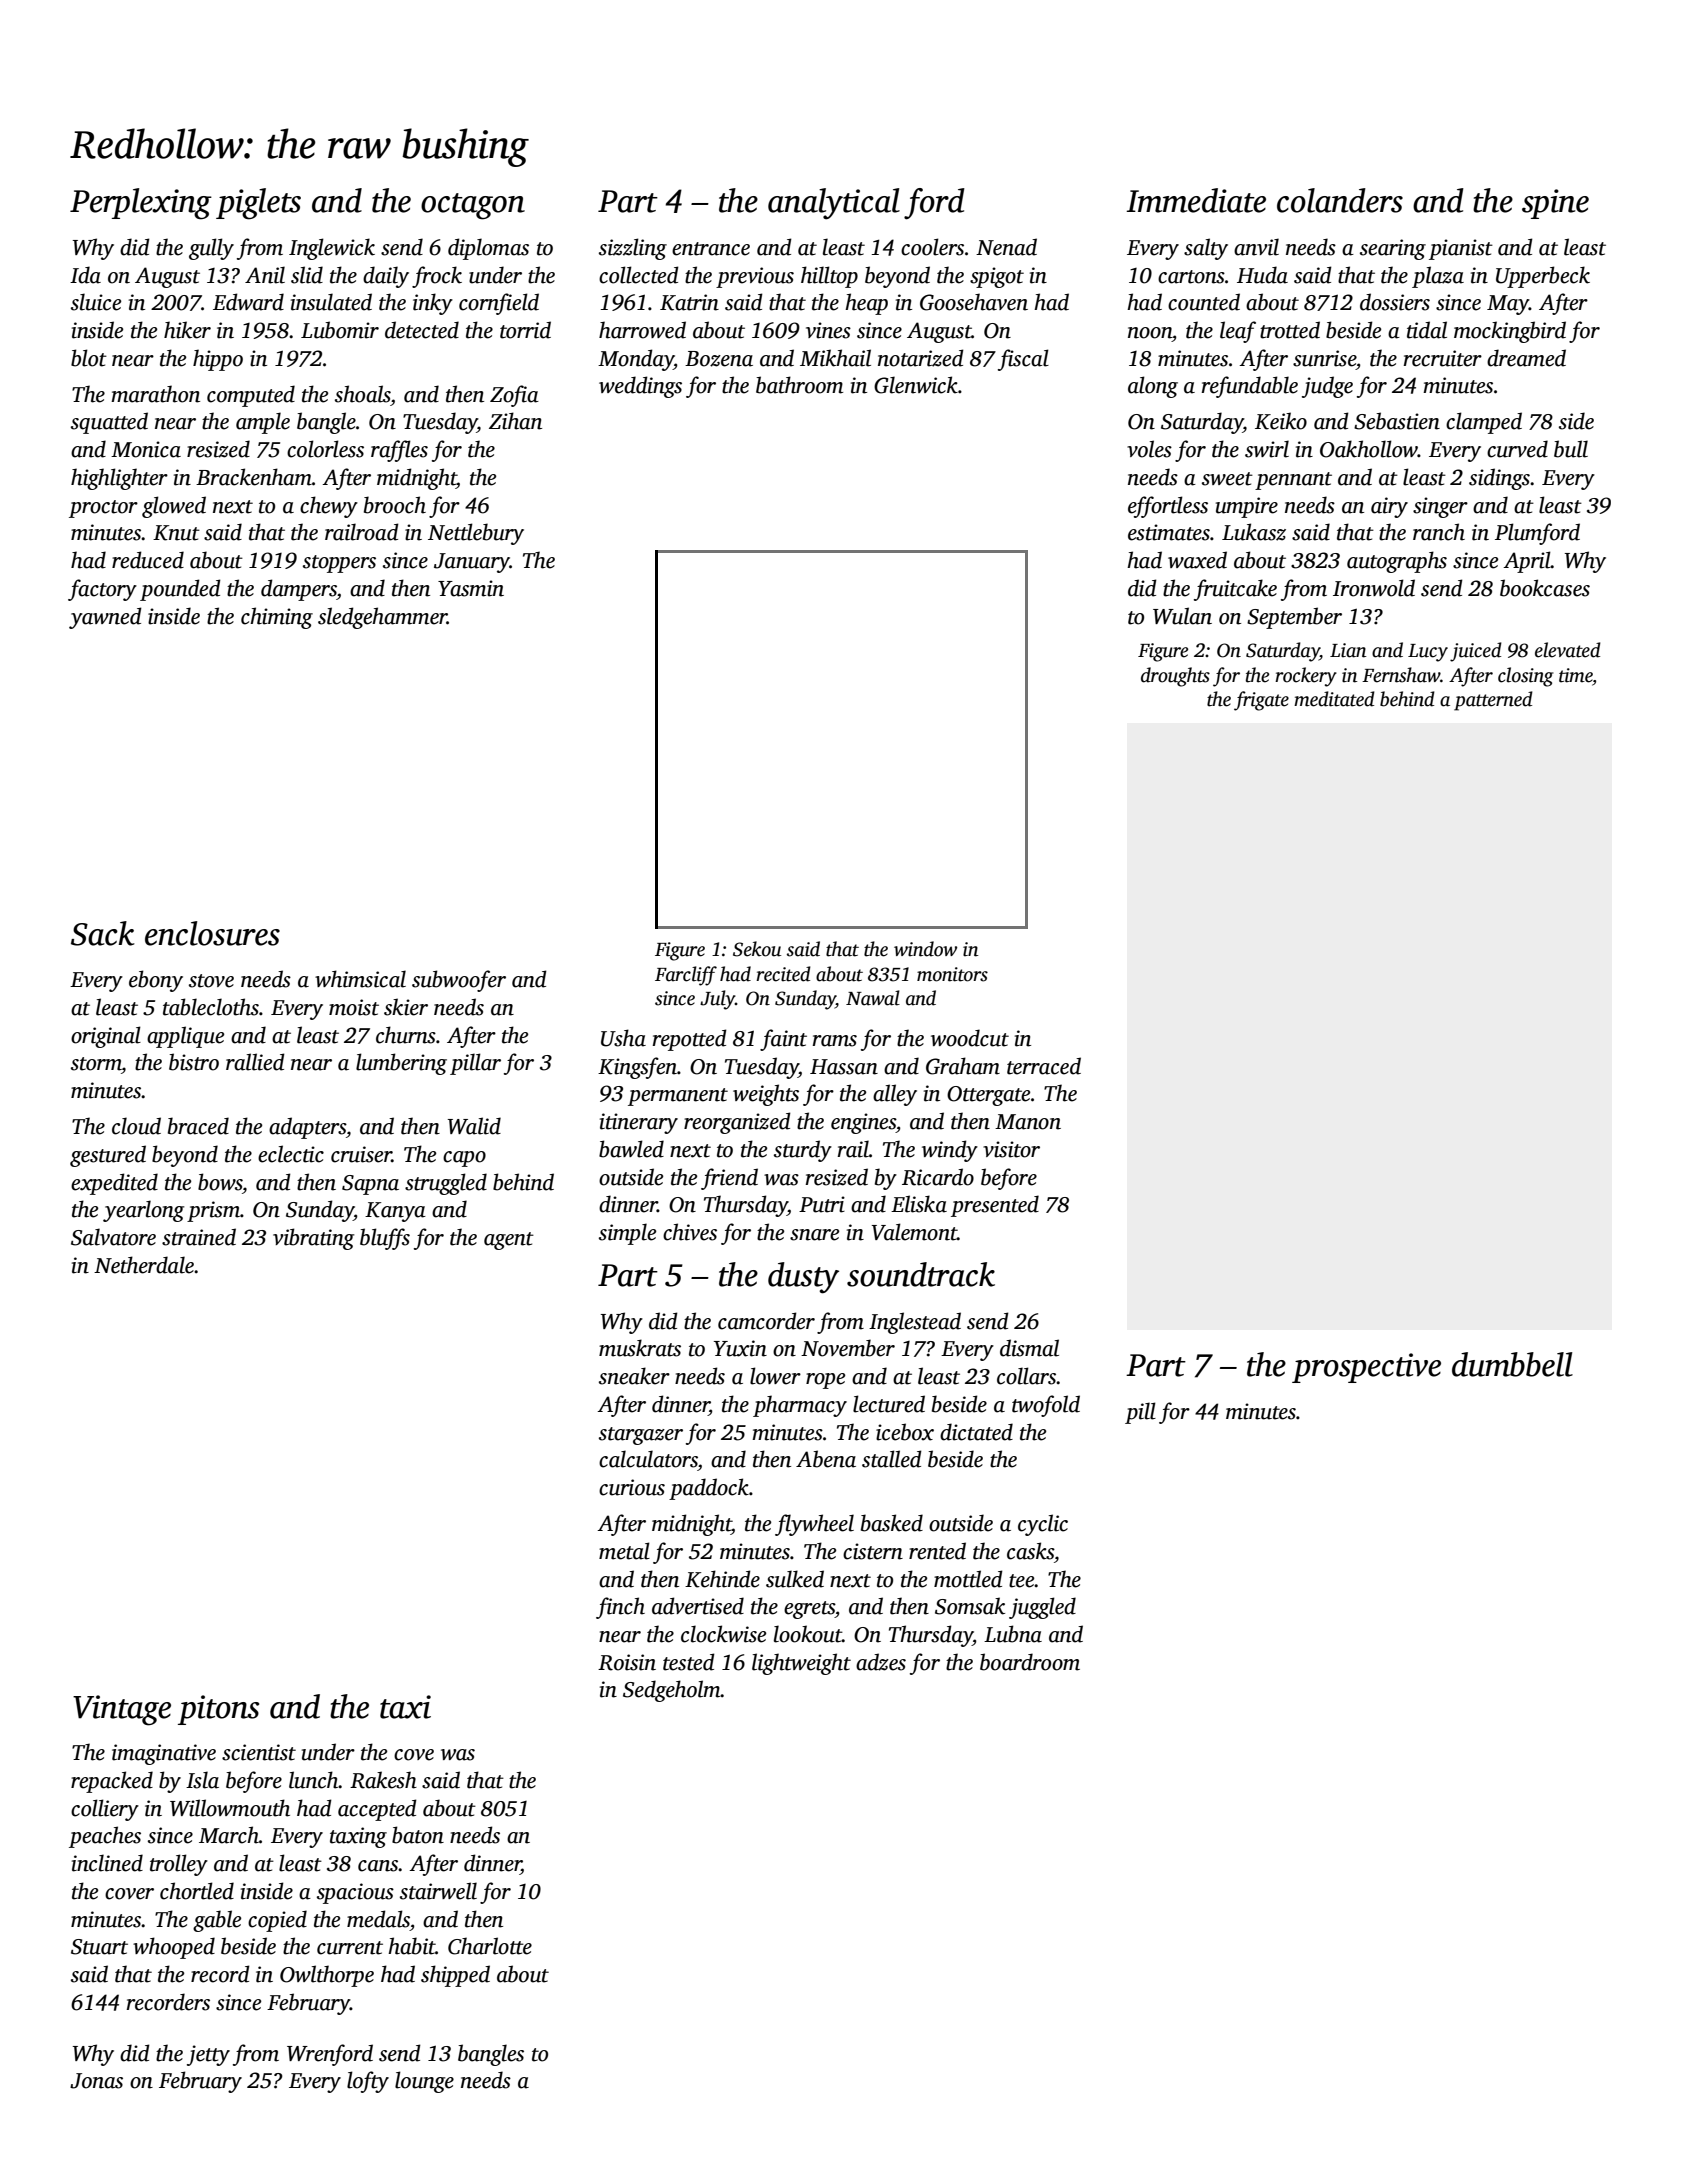 The height and width of the screenshot is (2178, 1683). What do you see at coordinates (368, 2082) in the screenshot?
I see `lofty` at bounding box center [368, 2082].
